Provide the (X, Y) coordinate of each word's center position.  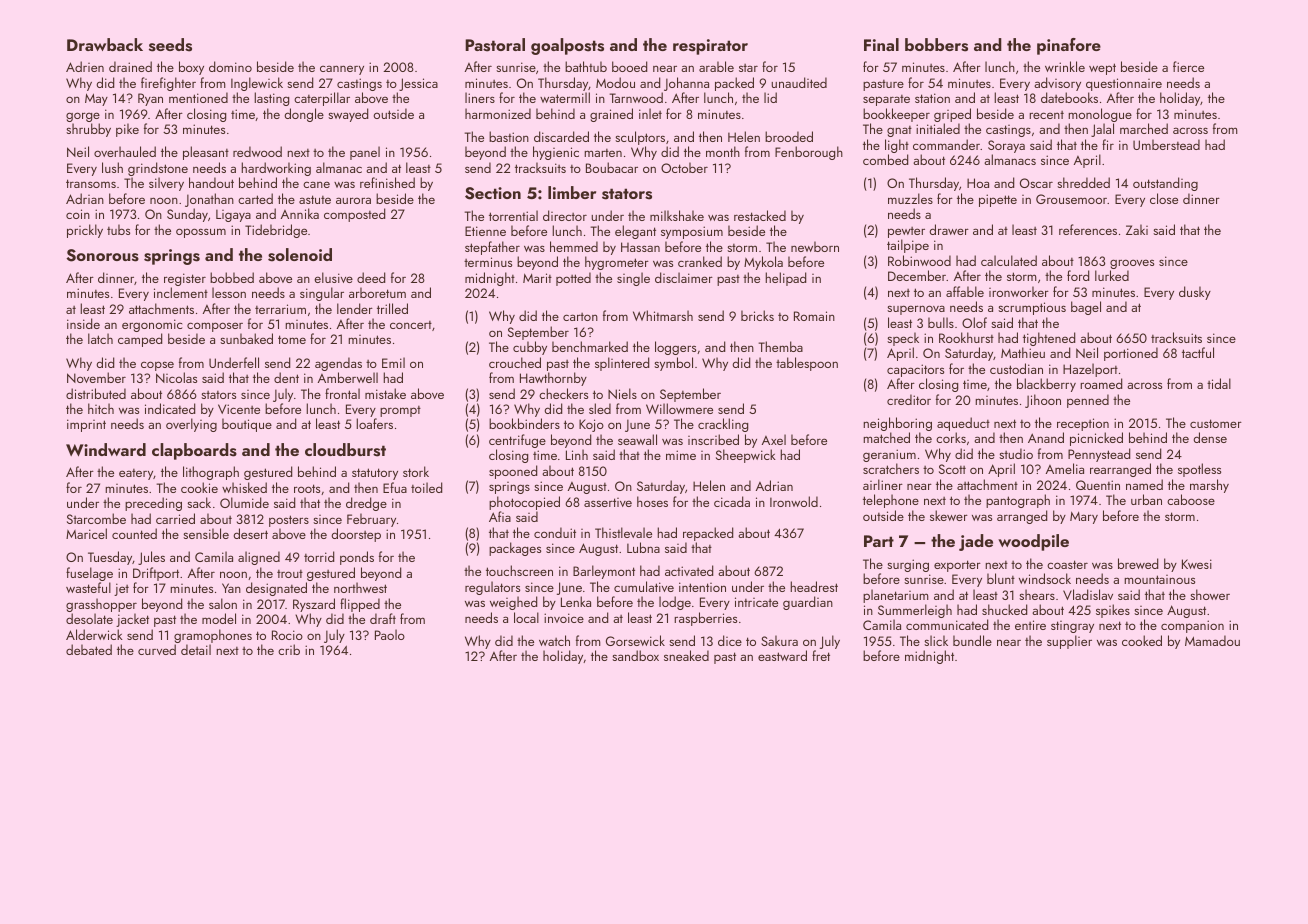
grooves (1132, 264)
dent (286, 377)
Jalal (1102, 130)
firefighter (168, 84)
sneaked (686, 655)
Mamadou (1212, 640)
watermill (565, 97)
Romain (814, 316)
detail (196, 649)
